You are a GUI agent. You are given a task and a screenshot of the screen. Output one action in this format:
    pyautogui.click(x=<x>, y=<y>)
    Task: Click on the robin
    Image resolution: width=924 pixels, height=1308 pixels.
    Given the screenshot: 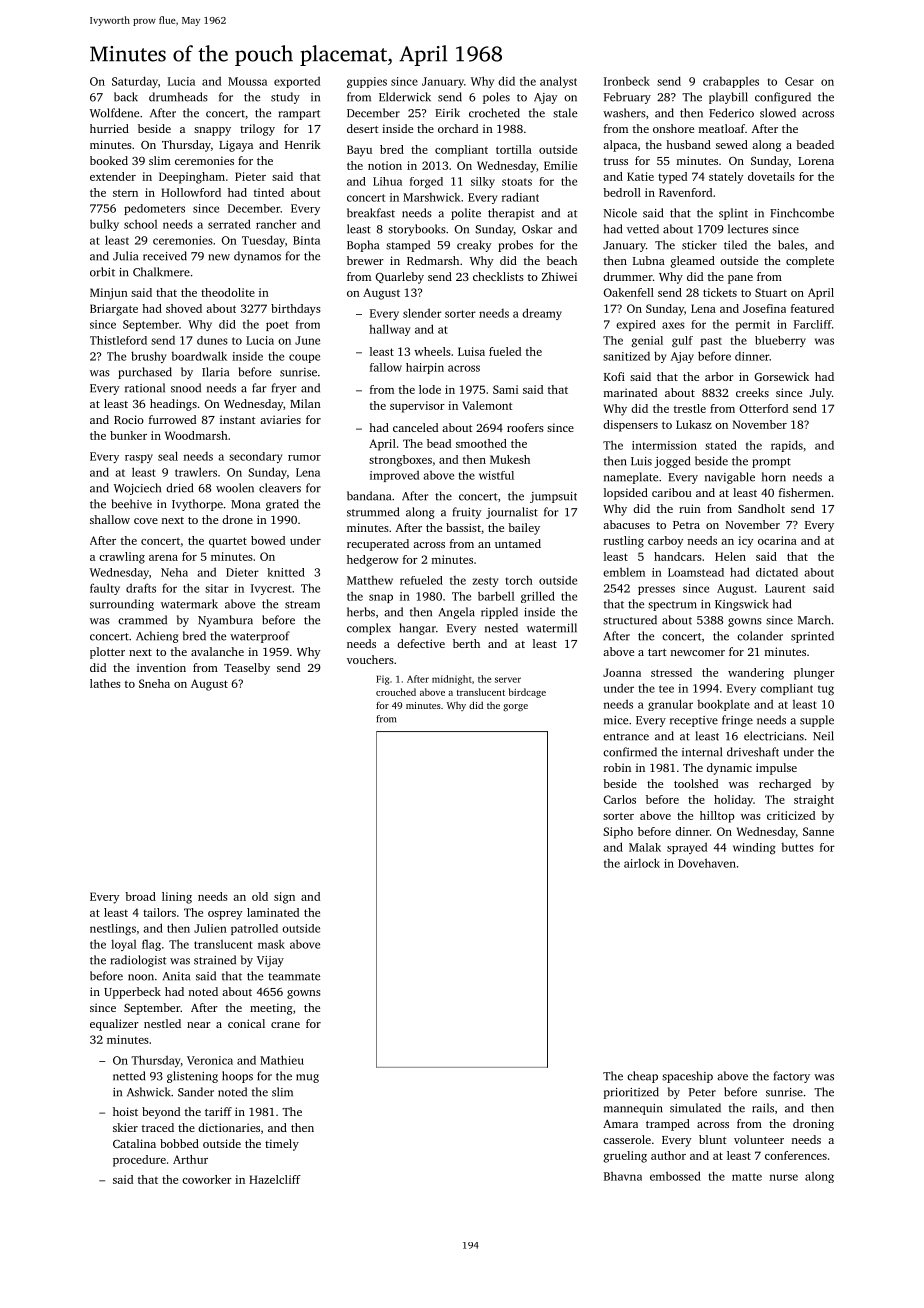 What is the action you would take?
    pyautogui.click(x=617, y=767)
